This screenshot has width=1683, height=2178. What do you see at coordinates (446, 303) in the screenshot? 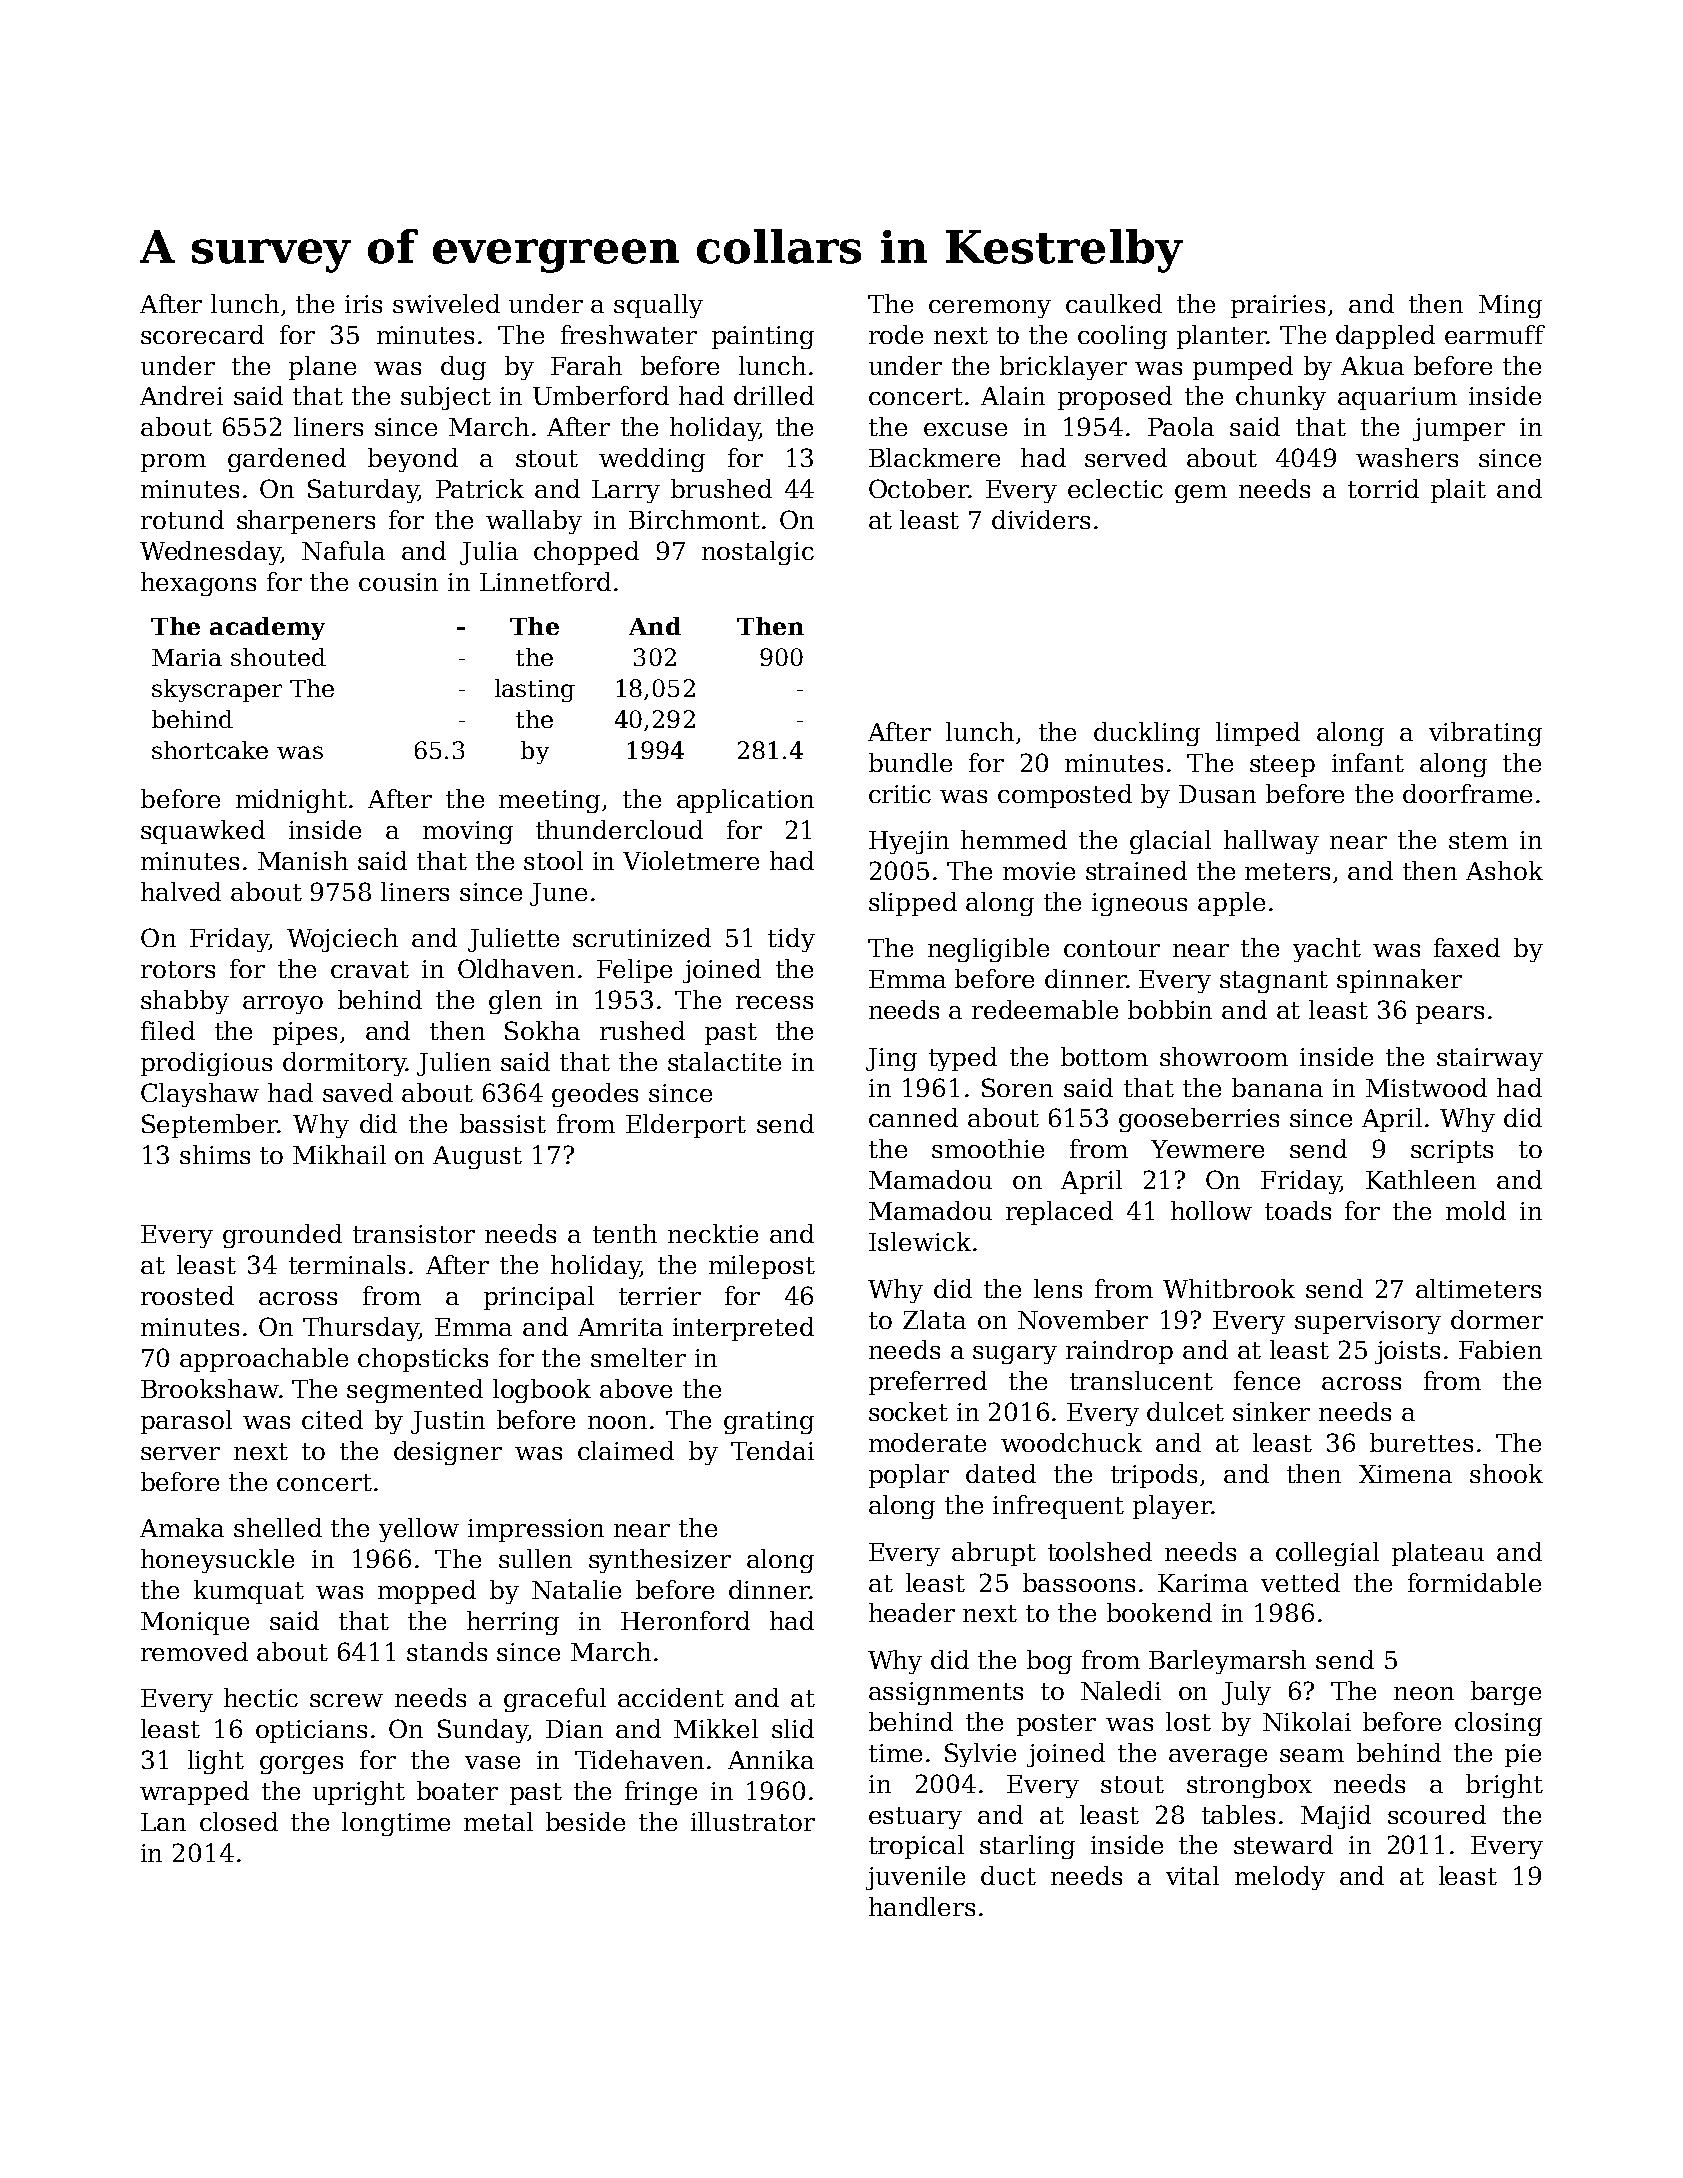
I see `swiveled` at bounding box center [446, 303].
